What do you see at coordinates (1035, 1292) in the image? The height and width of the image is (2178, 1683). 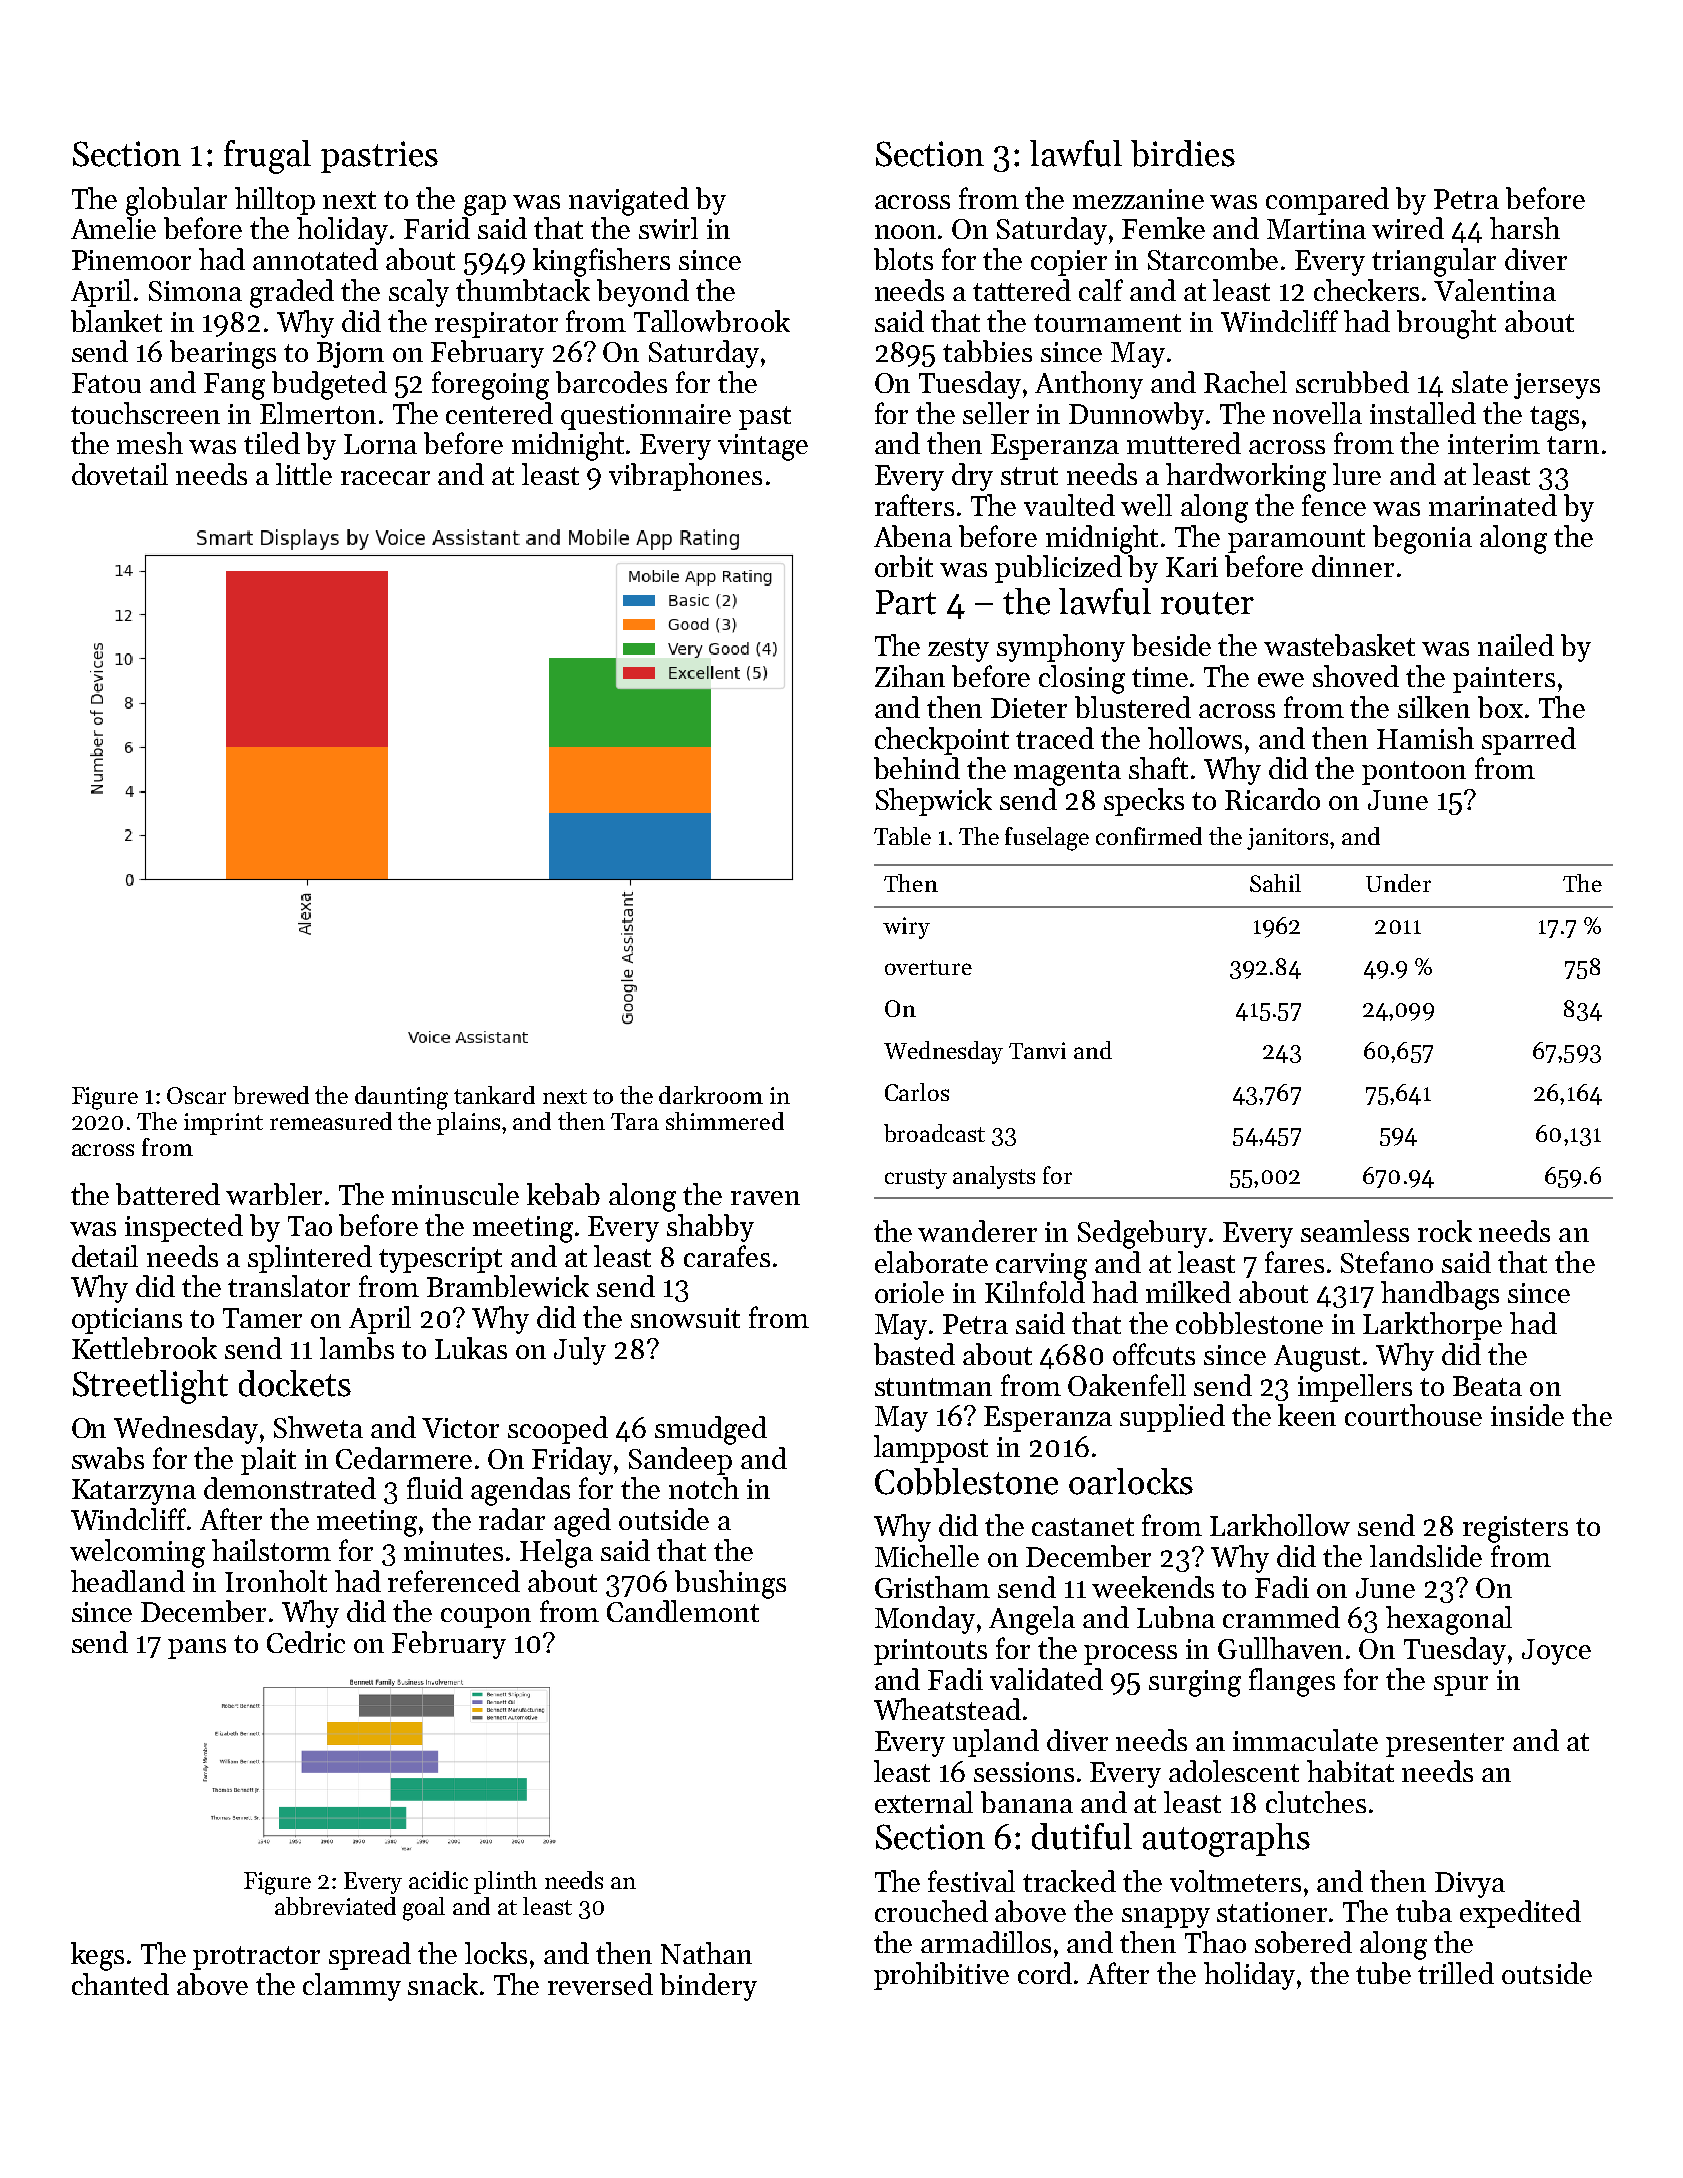 I see `Kilnfold` at bounding box center [1035, 1292].
